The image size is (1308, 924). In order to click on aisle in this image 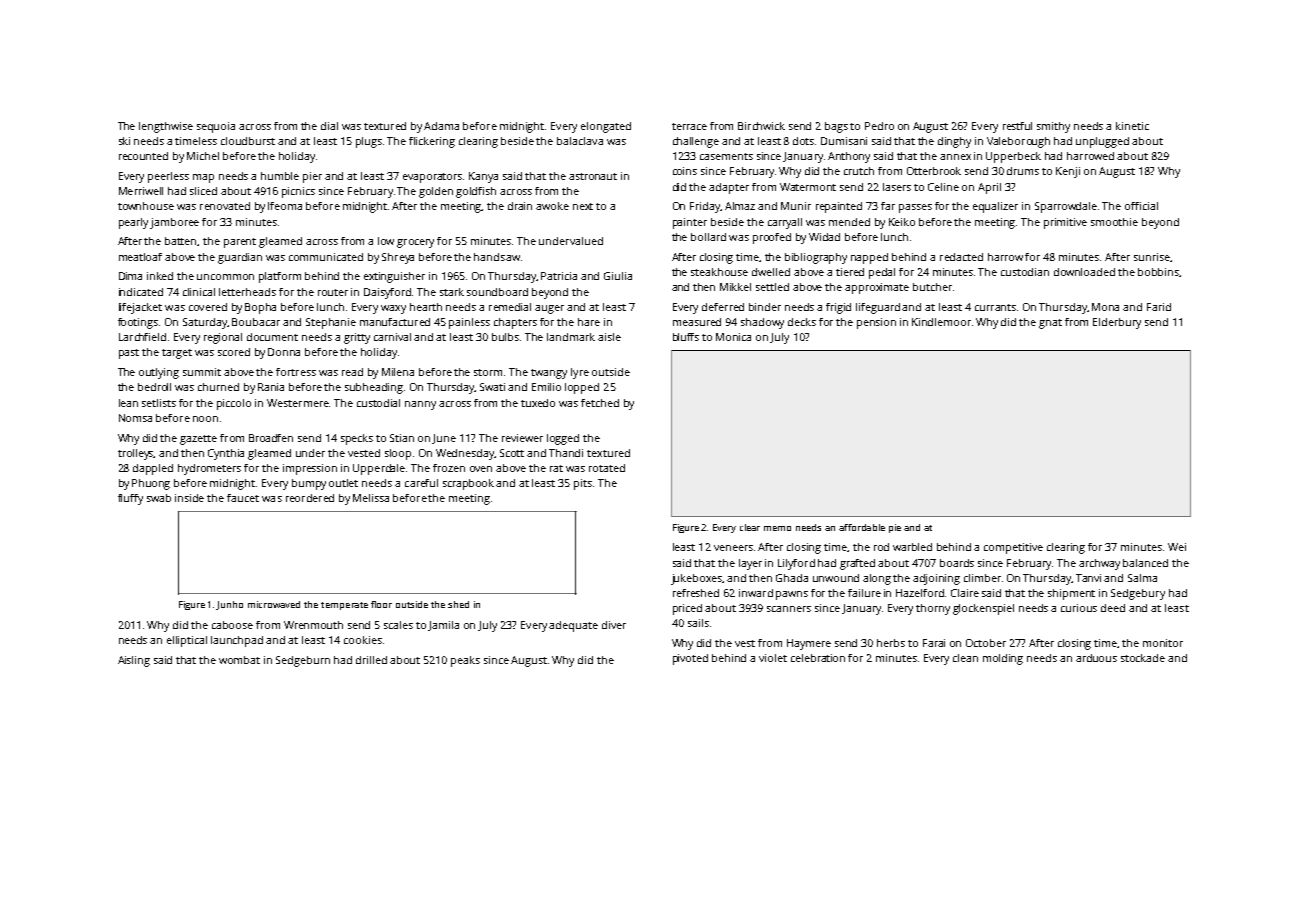, I will do `click(609, 337)`.
